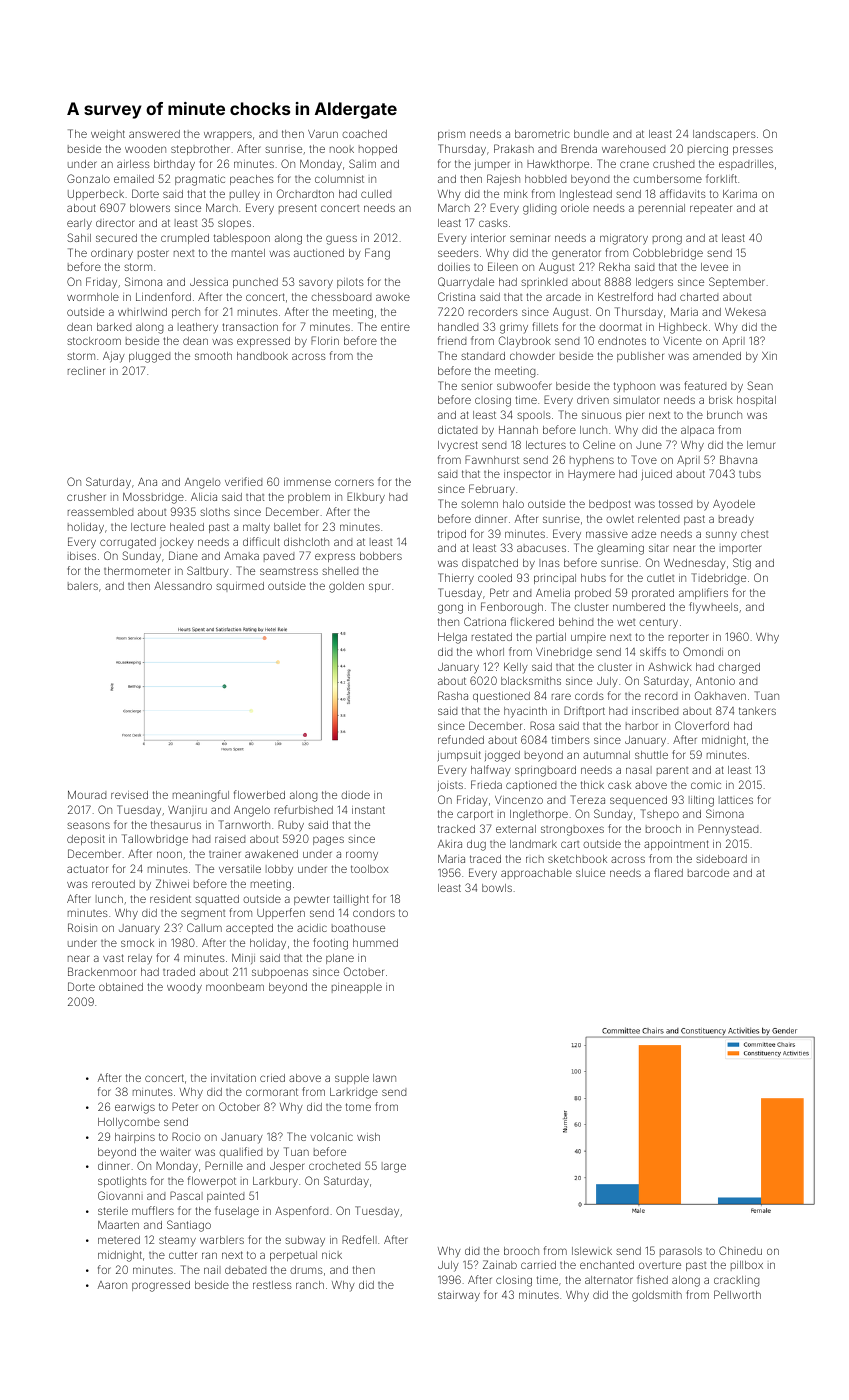  Describe the element at coordinates (161, 1286) in the page. I see `progressed` at that location.
